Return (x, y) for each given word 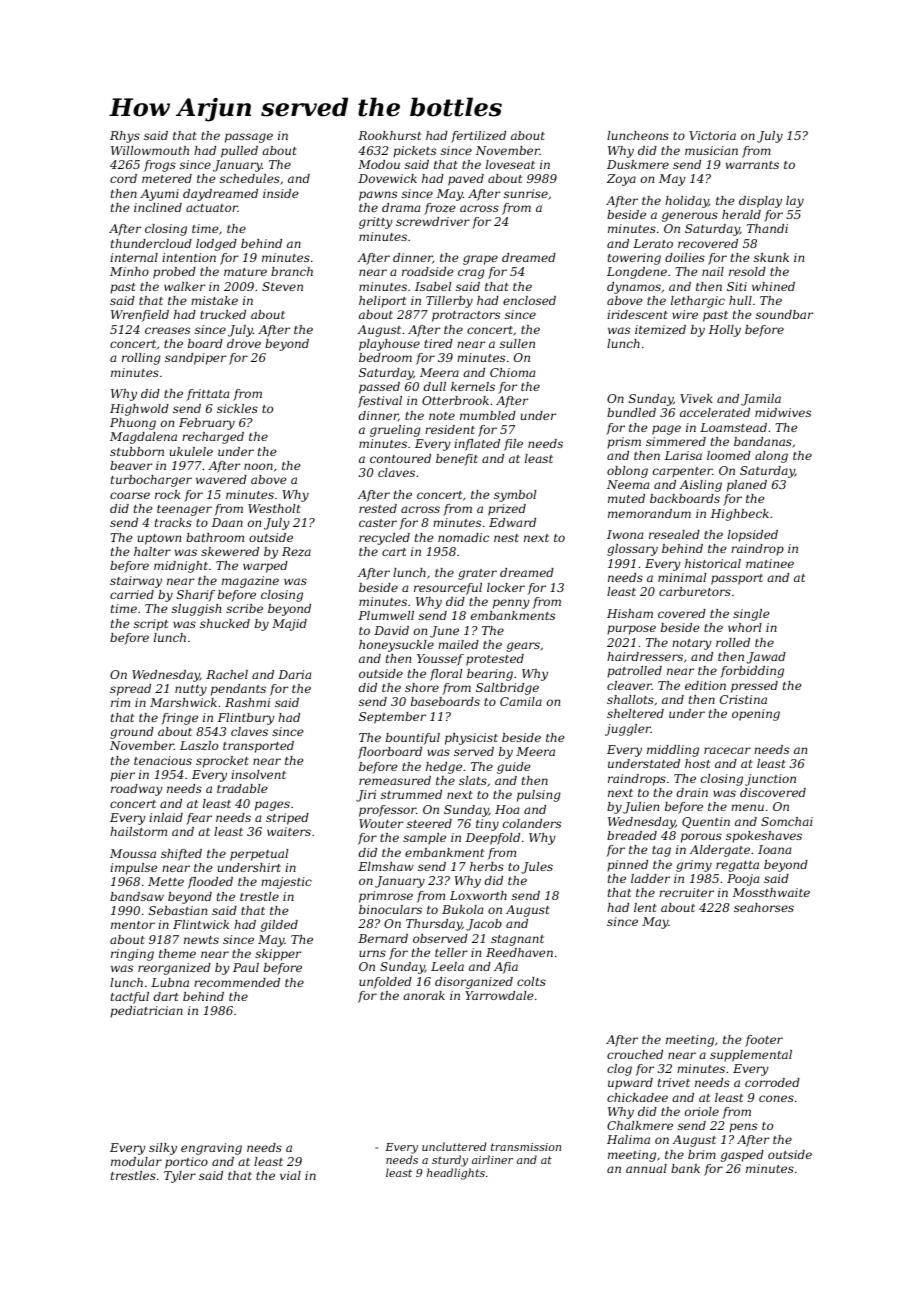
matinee (770, 563)
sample (424, 839)
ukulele (191, 451)
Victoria (712, 135)
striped (287, 819)
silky (163, 1149)
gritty (376, 223)
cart (394, 552)
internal (134, 257)
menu (747, 807)
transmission (526, 1147)
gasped (742, 1156)
